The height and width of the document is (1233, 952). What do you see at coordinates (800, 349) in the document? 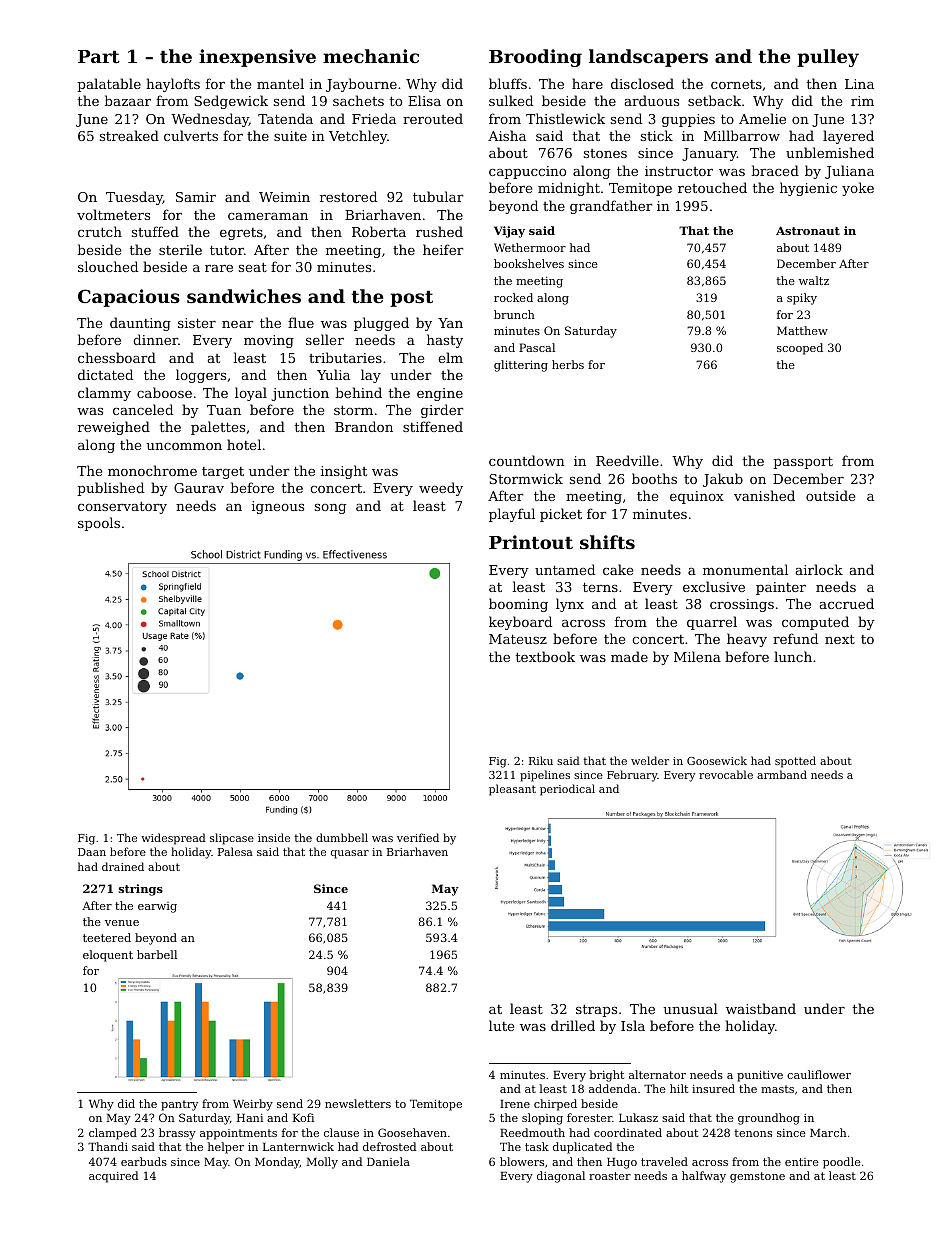
I see `scooped` at bounding box center [800, 349].
